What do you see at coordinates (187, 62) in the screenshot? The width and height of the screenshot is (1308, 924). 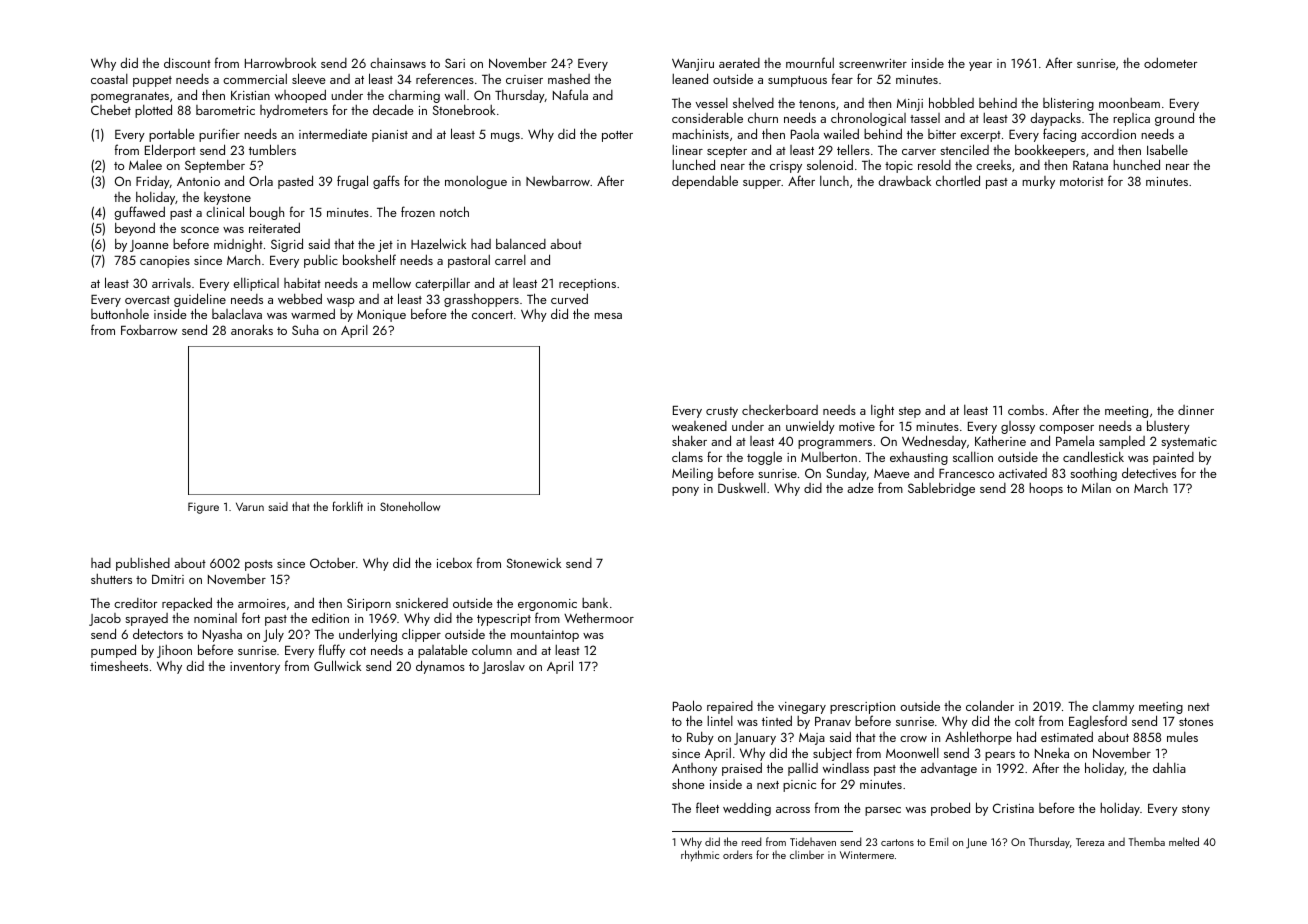 I see `discount` at bounding box center [187, 62].
